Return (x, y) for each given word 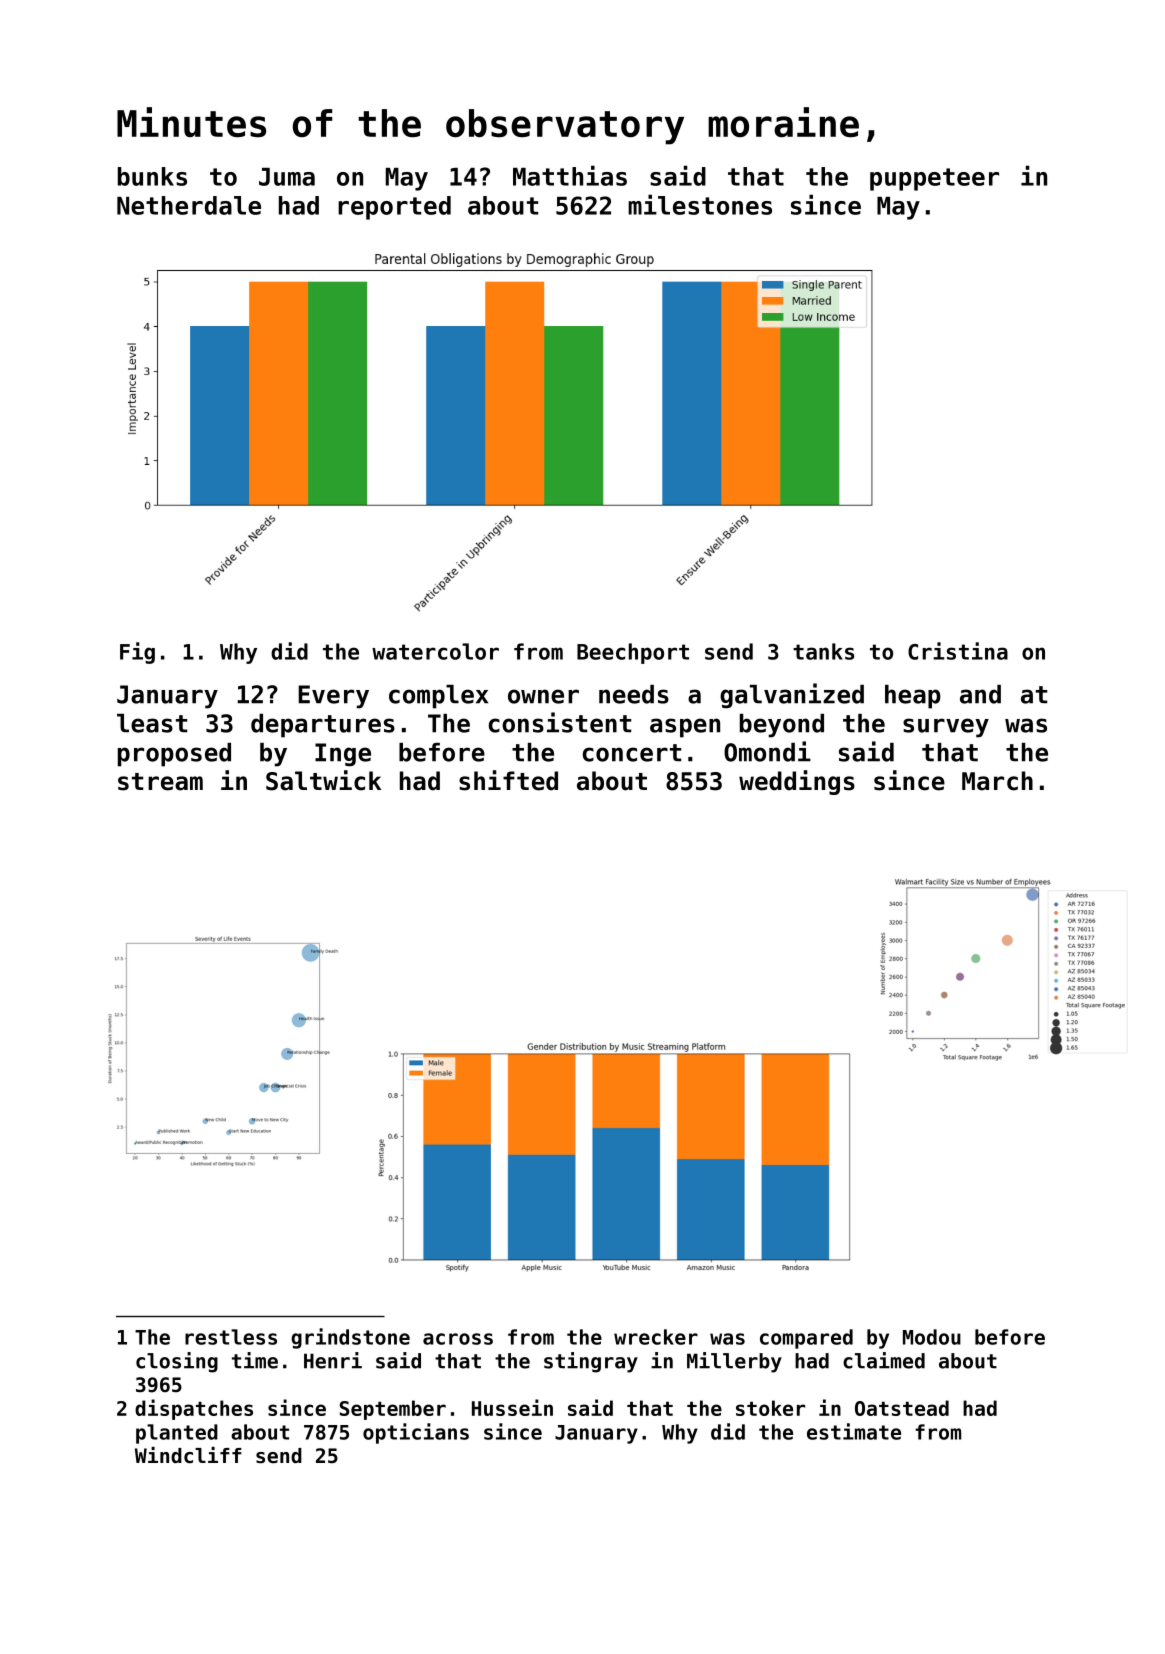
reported (394, 208)
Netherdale (189, 205)
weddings (797, 782)
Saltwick (323, 780)
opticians (416, 1433)
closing (177, 1362)
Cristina (958, 651)
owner (543, 696)
